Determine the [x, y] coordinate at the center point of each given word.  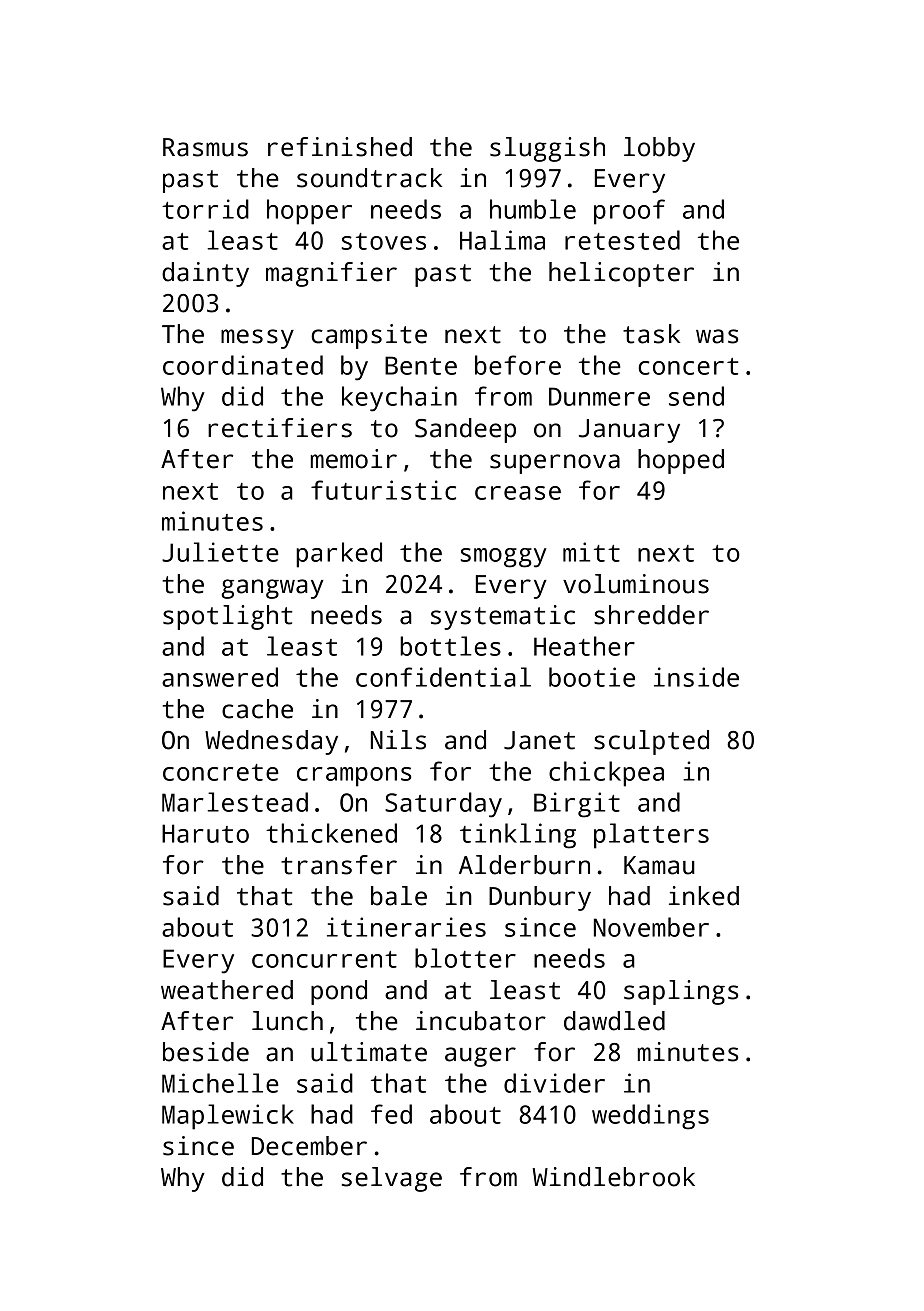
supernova [555, 464]
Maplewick [228, 1117]
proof [629, 212]
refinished [340, 147]
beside [206, 1052]
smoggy [504, 558]
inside [696, 677]
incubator [481, 1021]
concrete [221, 772]
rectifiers [280, 428]
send [696, 396]
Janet [539, 740]
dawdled [614, 1021]
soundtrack [369, 178]
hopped [681, 461]
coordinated [243, 365]
